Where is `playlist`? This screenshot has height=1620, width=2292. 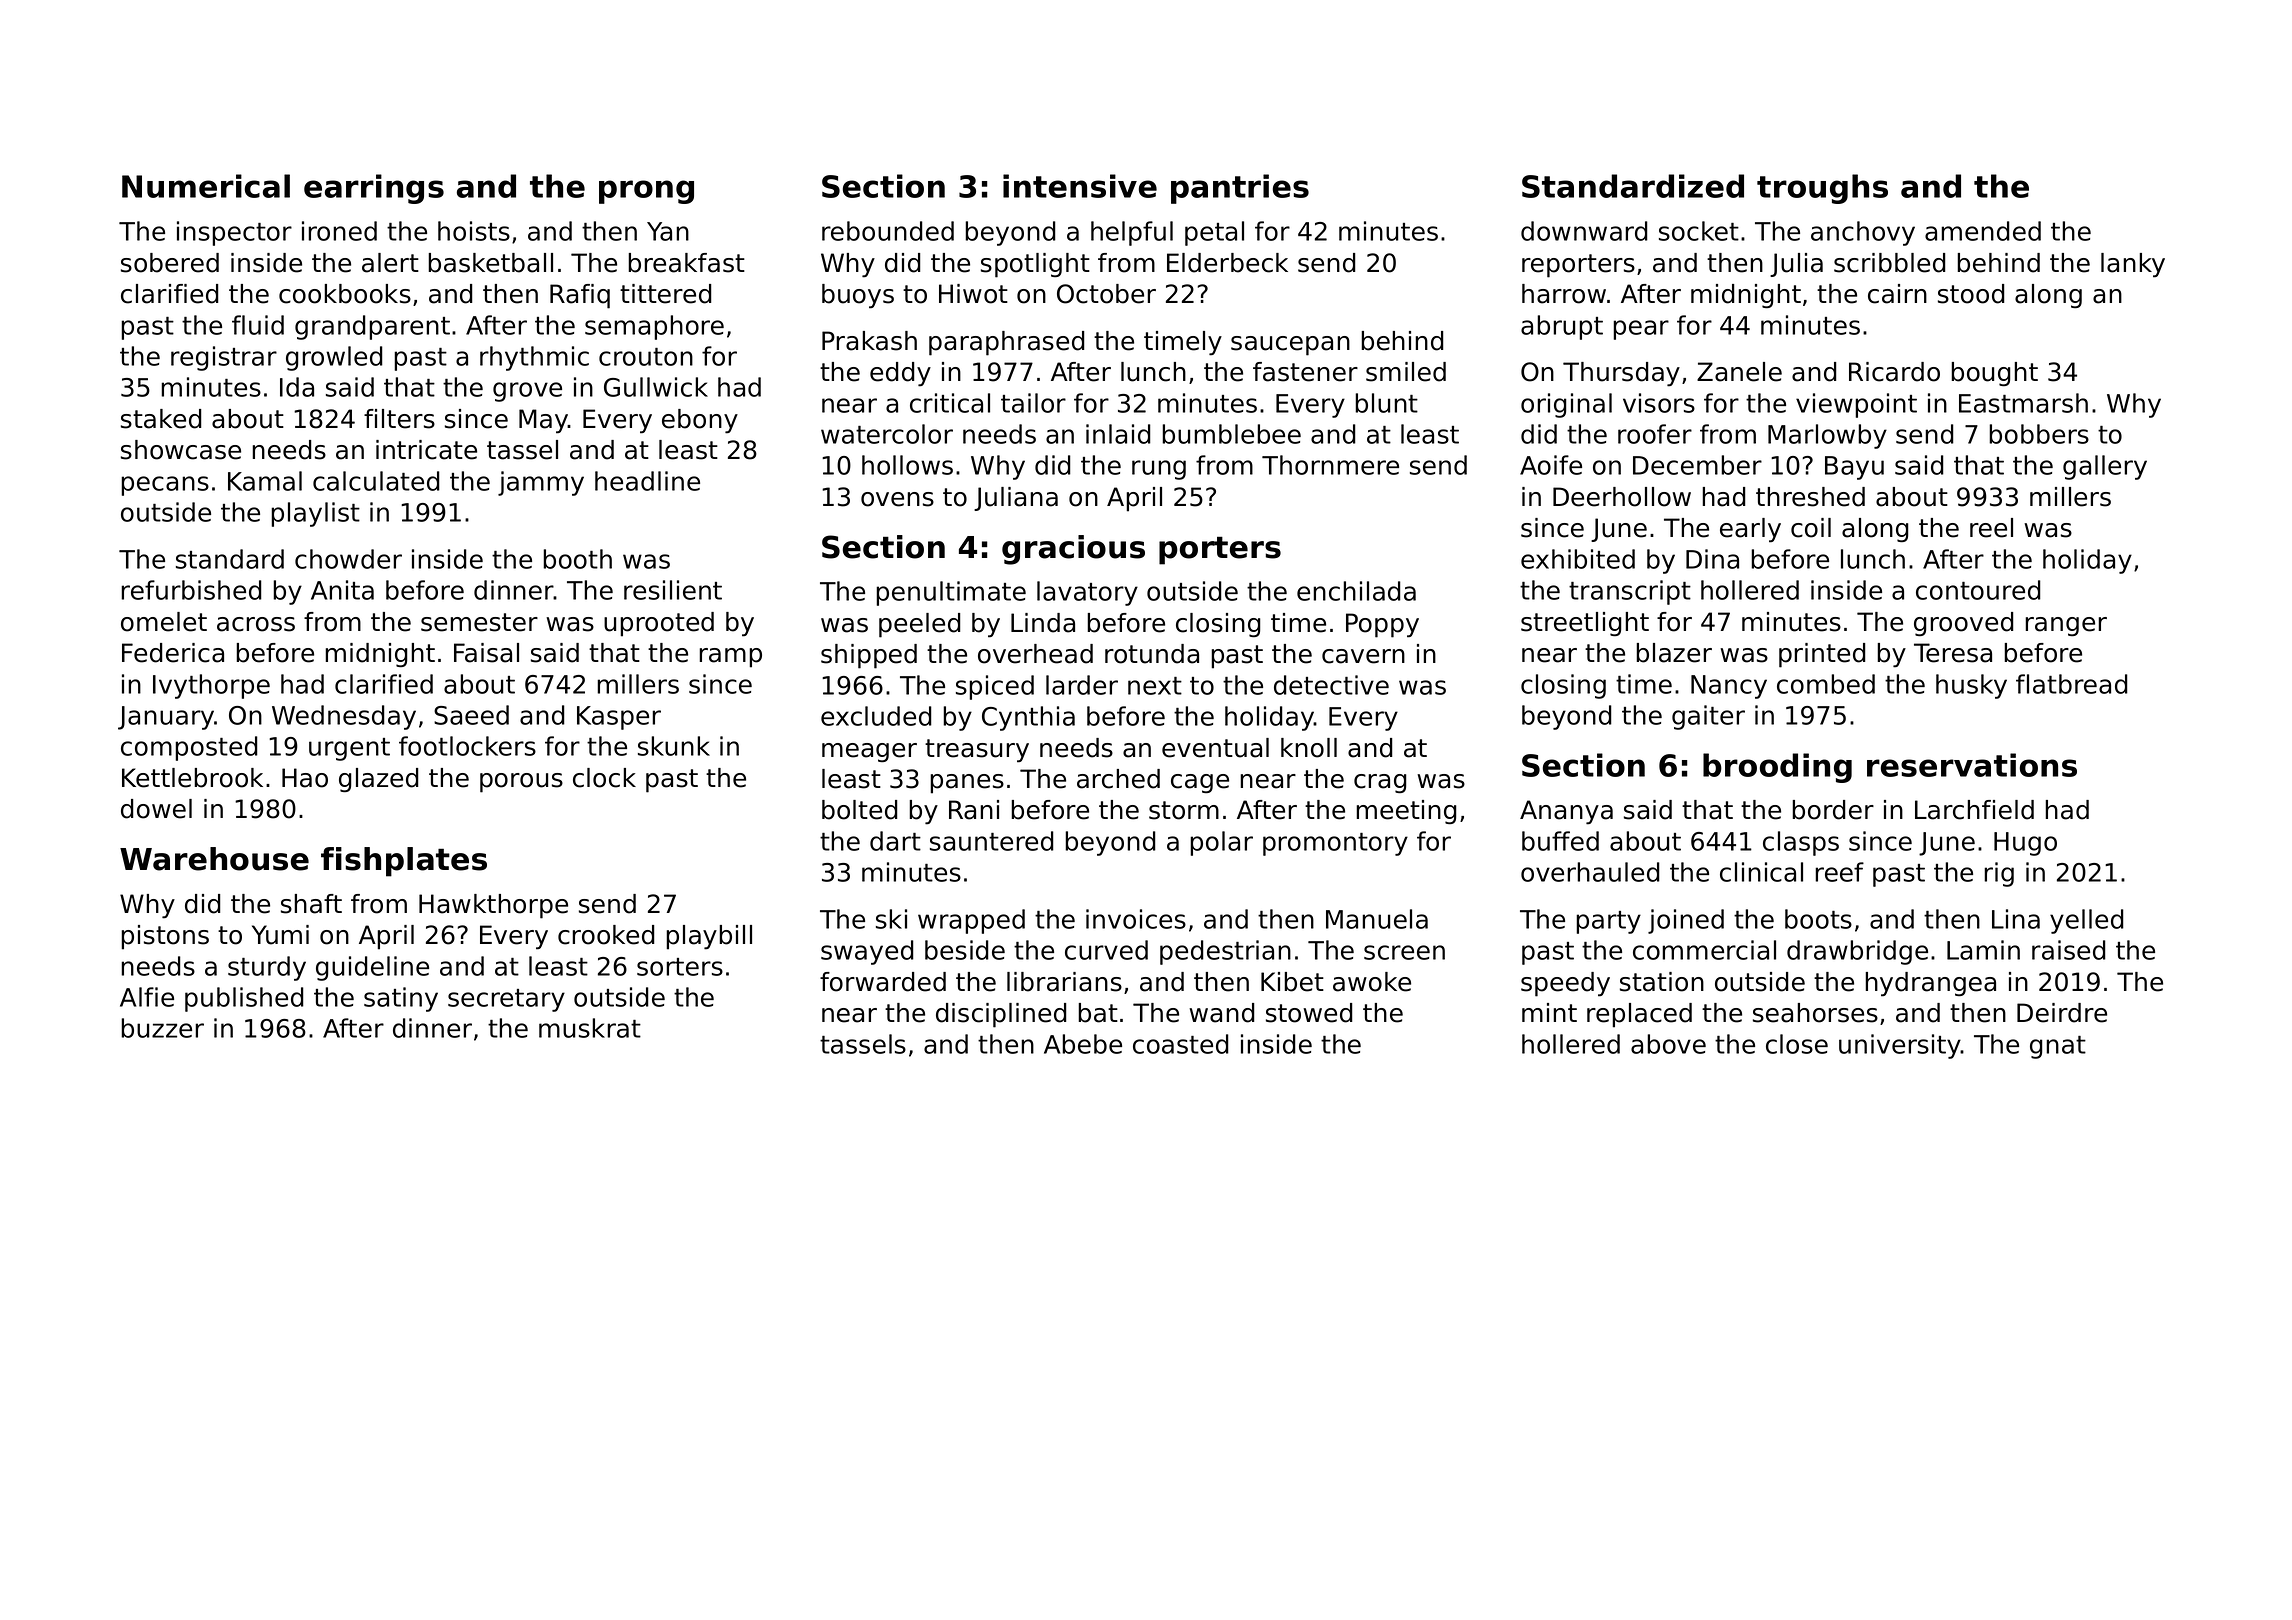
playlist is located at coordinates (315, 514).
